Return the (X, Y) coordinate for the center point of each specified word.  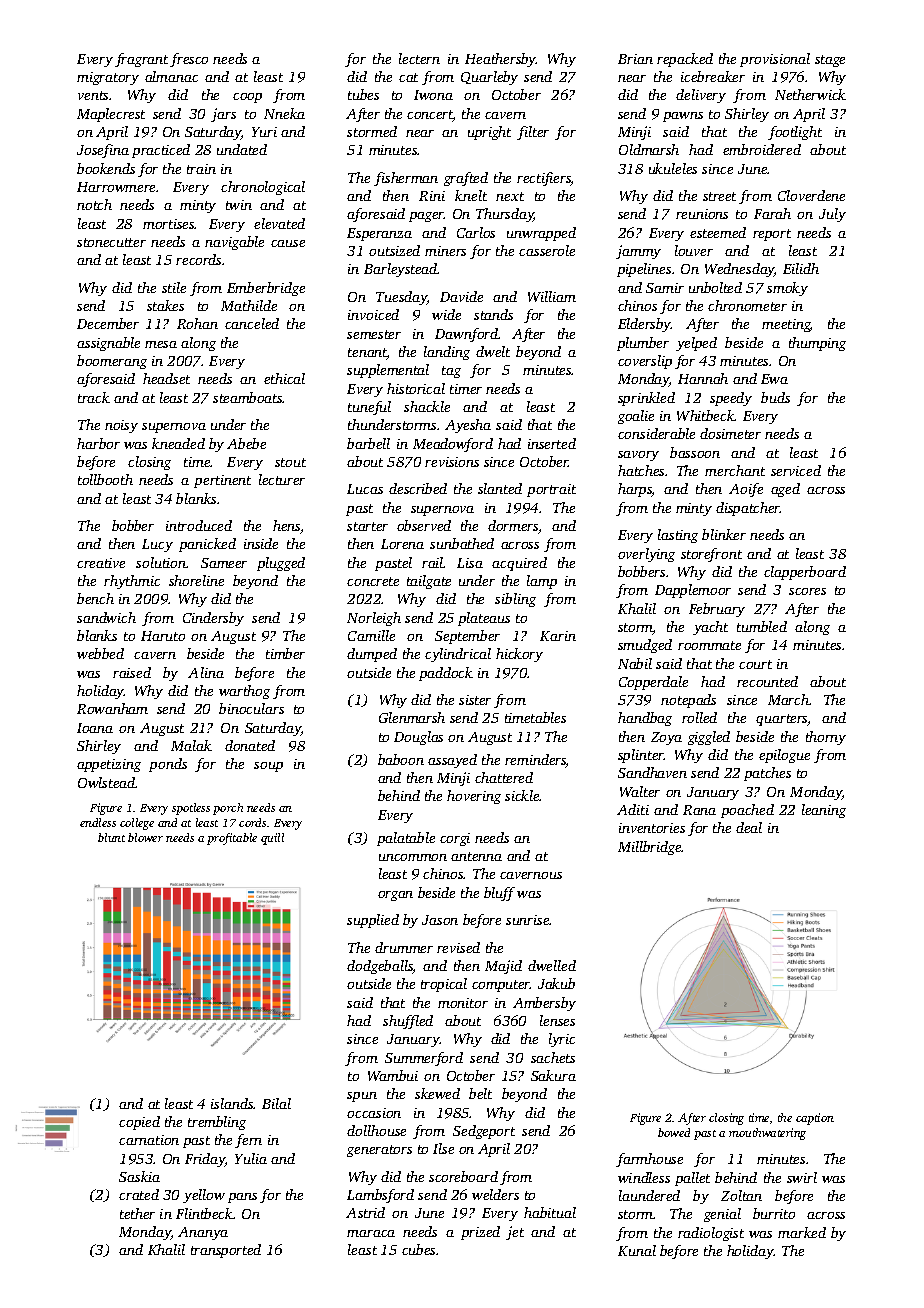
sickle (522, 795)
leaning (824, 811)
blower (145, 837)
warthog (244, 692)
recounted (767, 681)
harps (635, 490)
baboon (401, 759)
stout (290, 462)
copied (139, 1123)
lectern (419, 58)
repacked (685, 60)
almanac (171, 76)
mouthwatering (767, 1134)
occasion (374, 1113)
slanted (500, 488)
